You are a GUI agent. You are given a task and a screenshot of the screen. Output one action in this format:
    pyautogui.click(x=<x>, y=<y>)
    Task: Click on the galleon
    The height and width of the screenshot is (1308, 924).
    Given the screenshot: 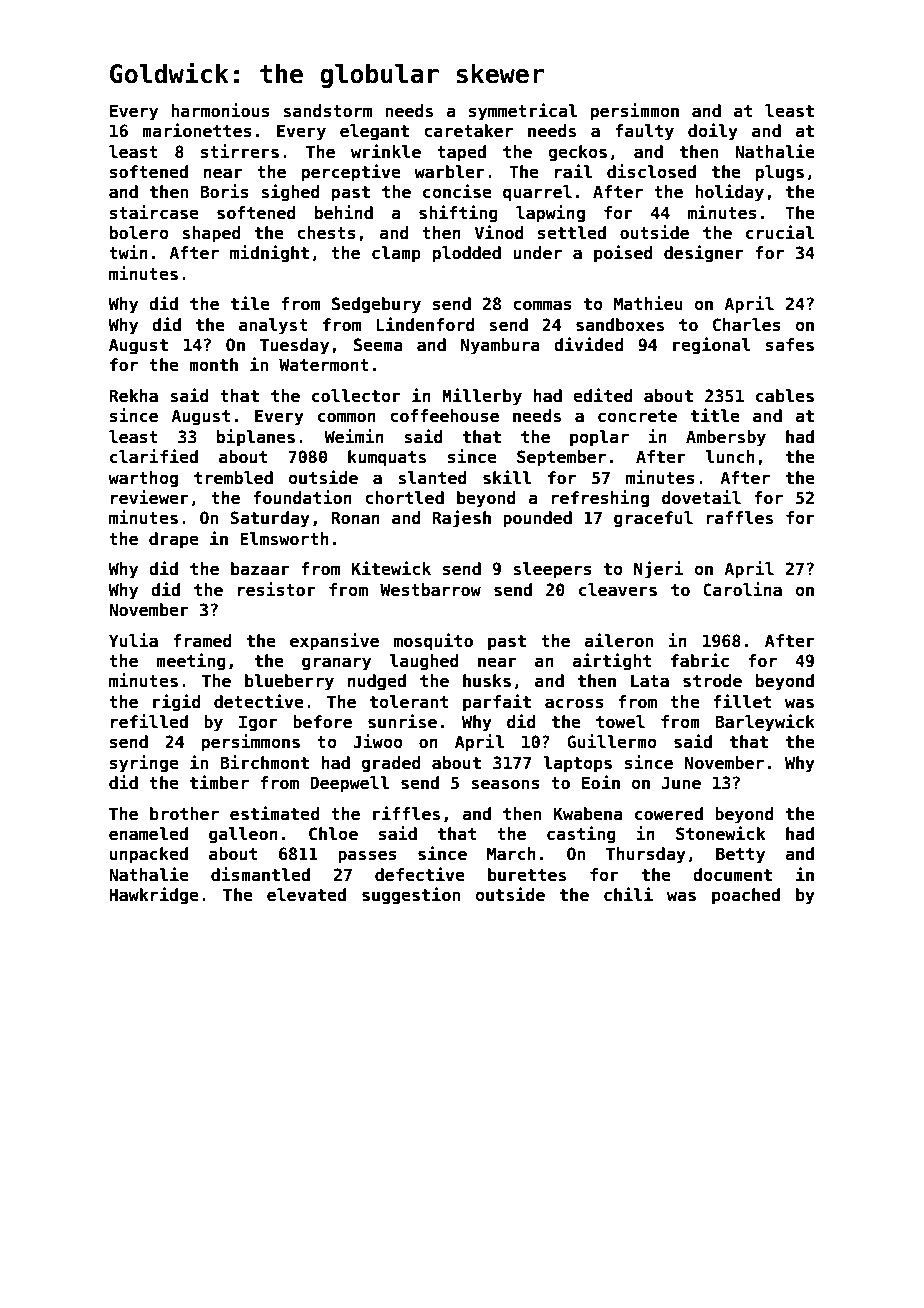 What is the action you would take?
    pyautogui.click(x=243, y=835)
